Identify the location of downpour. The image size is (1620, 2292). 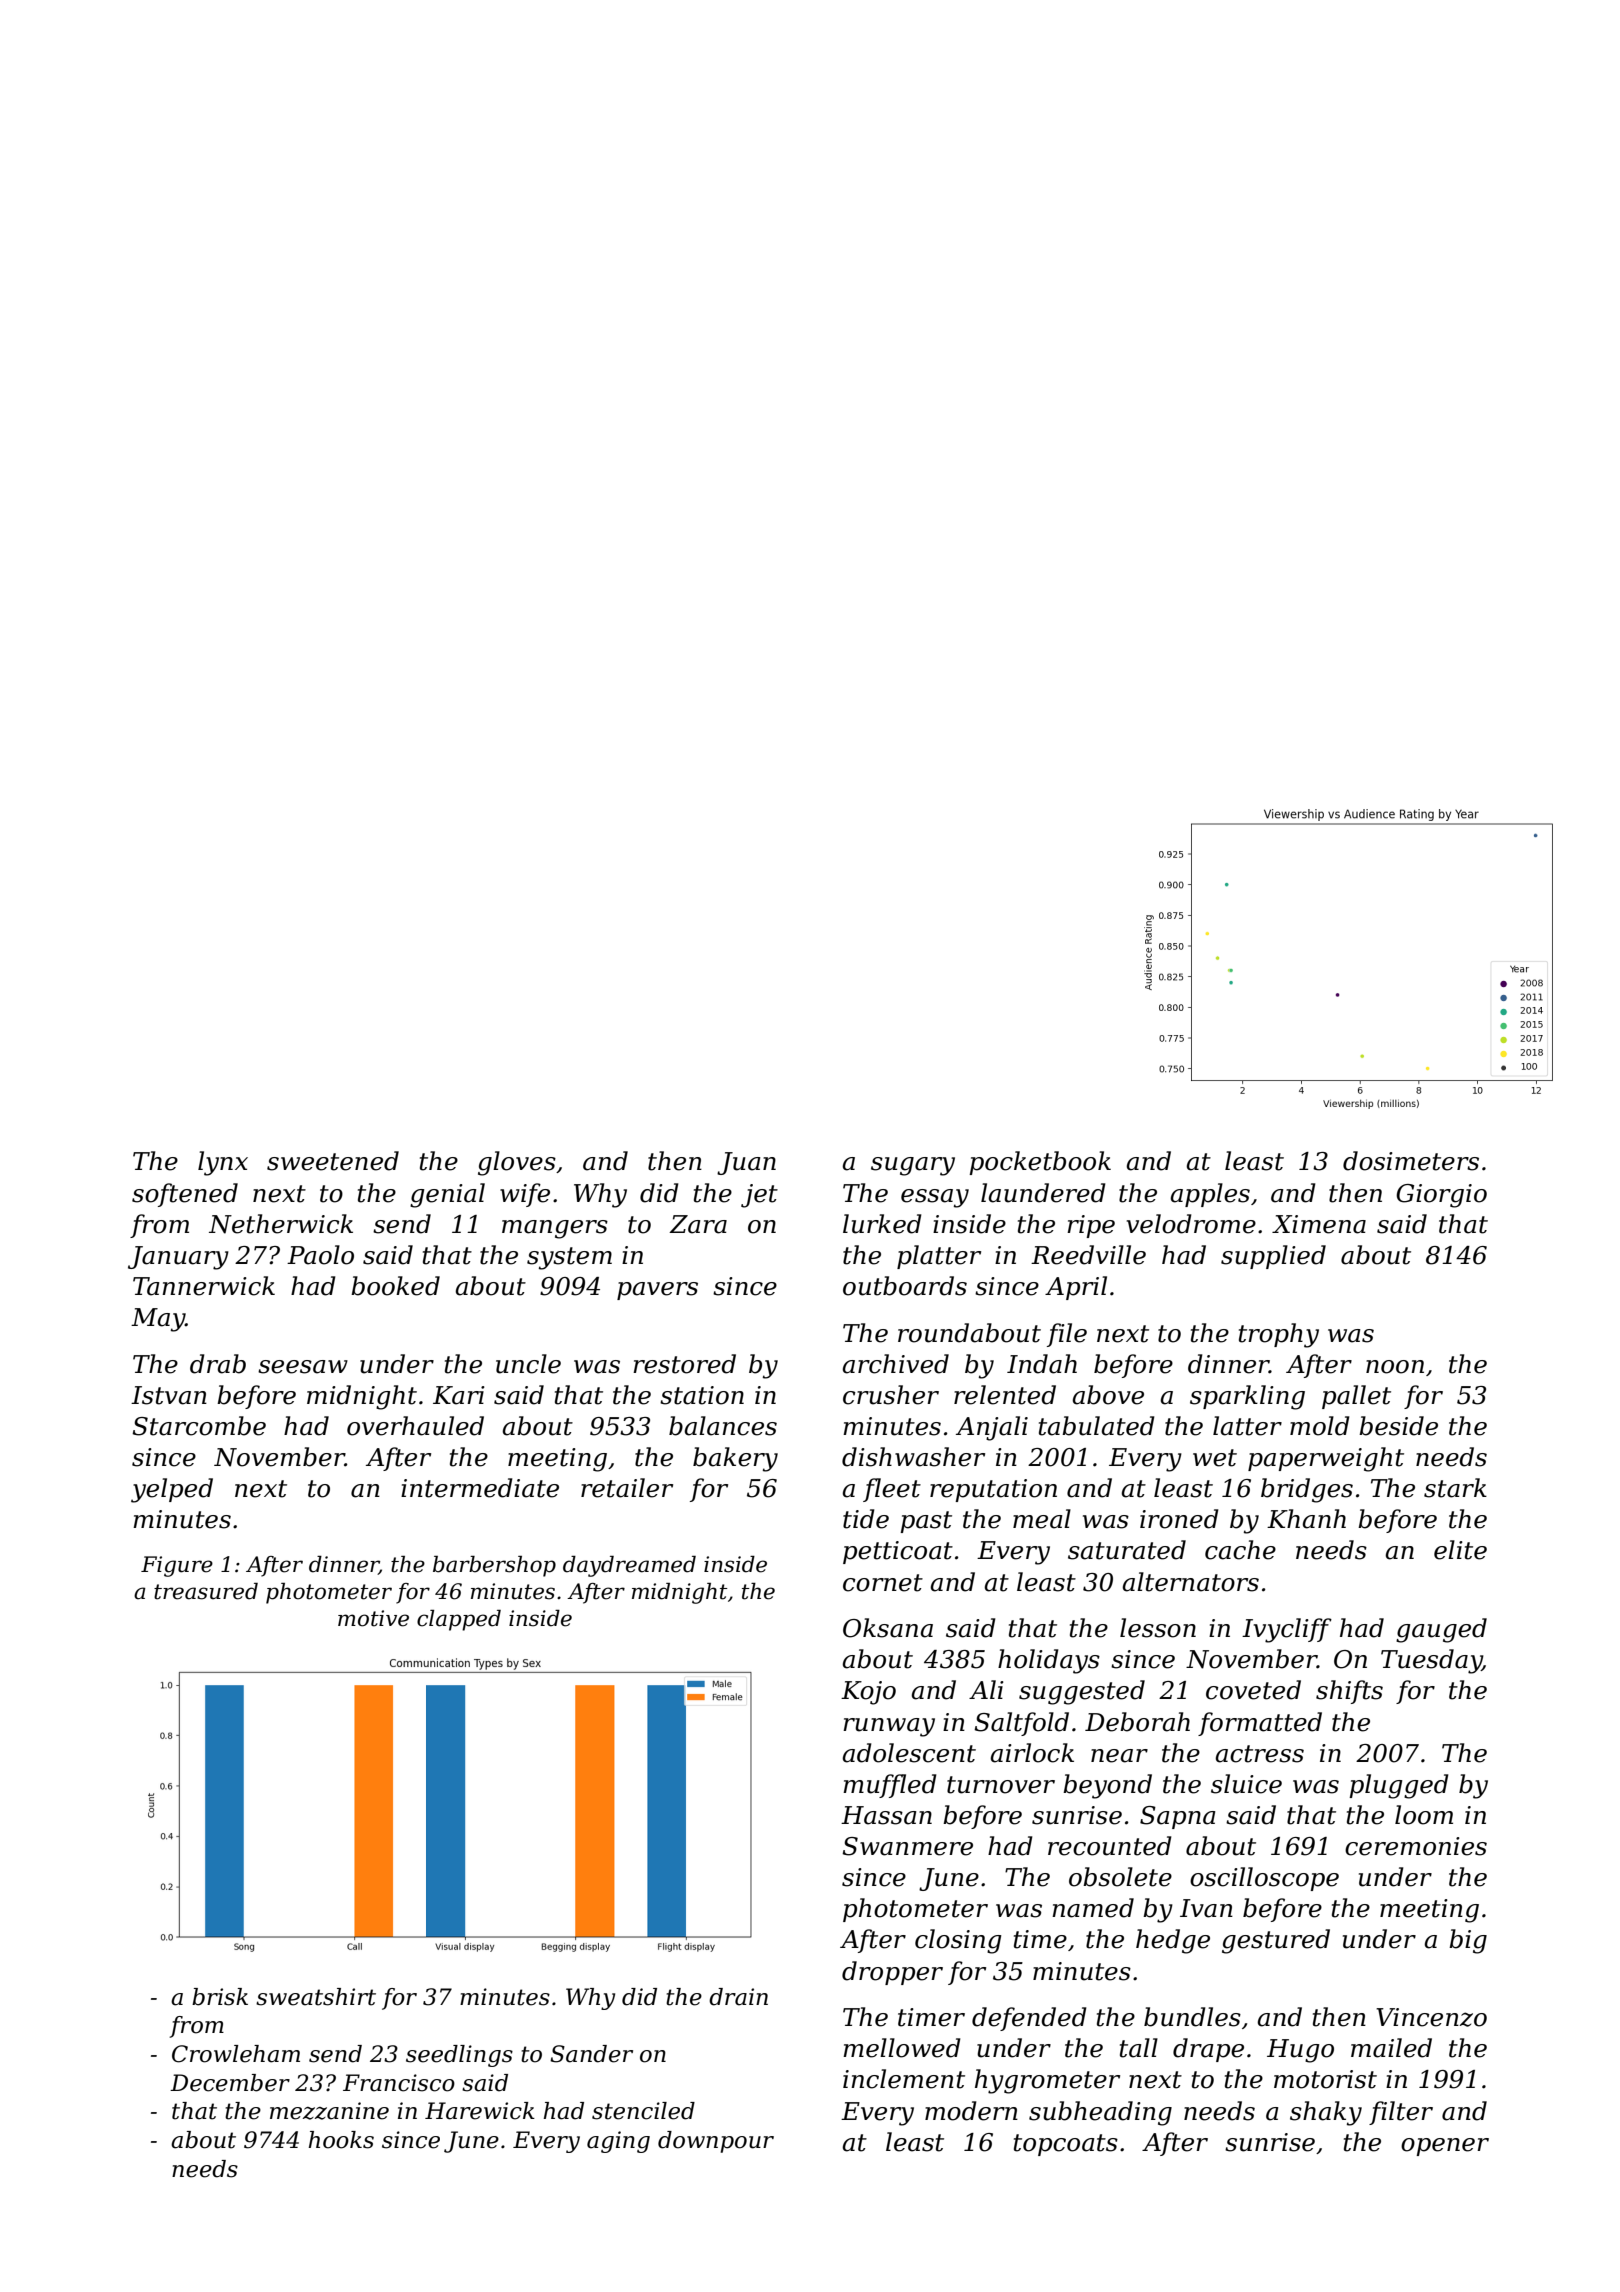
(716, 2142).
